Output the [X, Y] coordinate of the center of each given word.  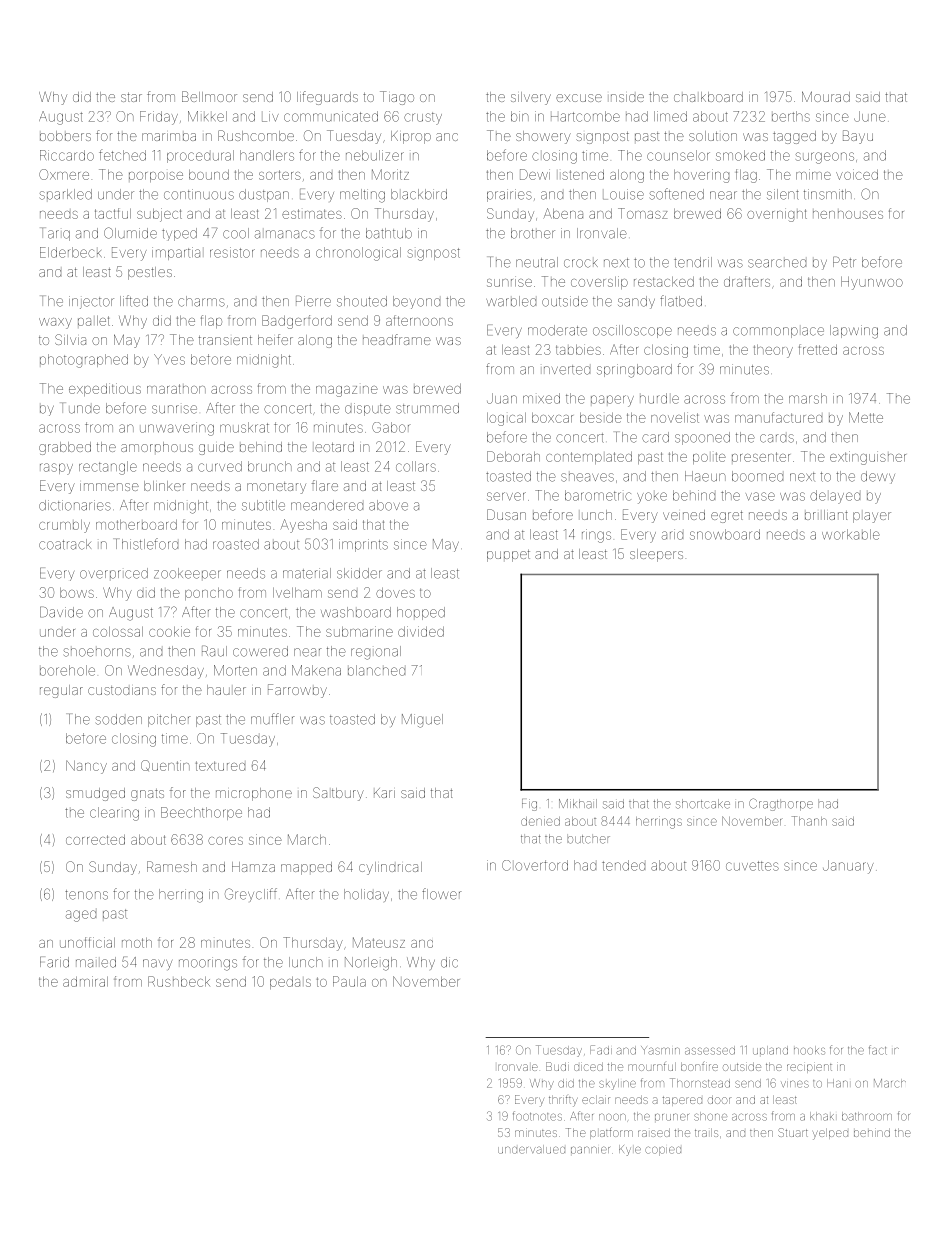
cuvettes [752, 866]
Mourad [826, 96]
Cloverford [535, 865]
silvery [531, 98]
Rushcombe [256, 135]
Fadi [601, 1050]
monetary [276, 488]
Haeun [705, 476]
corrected [95, 840]
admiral [85, 981]
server [506, 496]
